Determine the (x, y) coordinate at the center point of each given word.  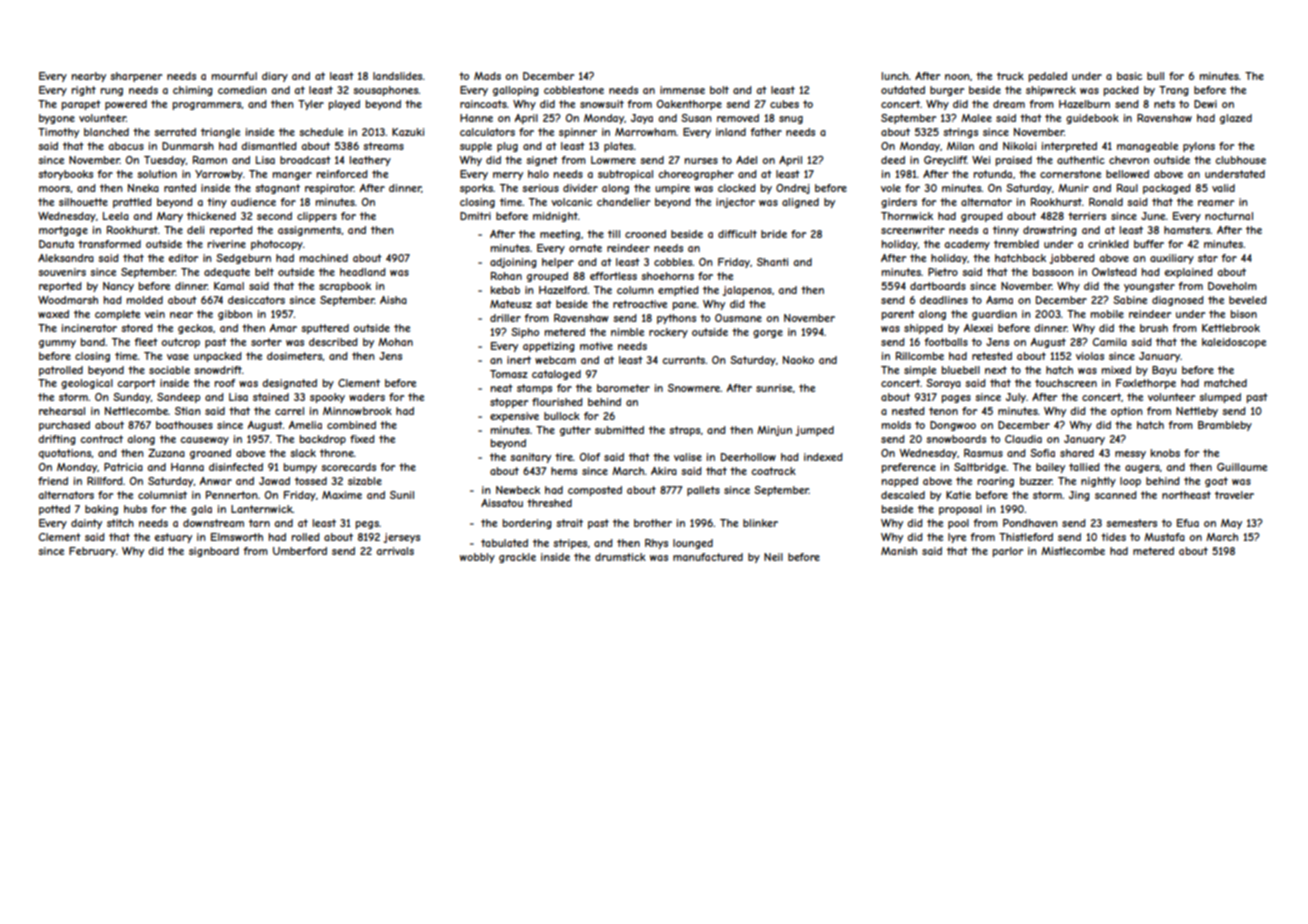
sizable (365, 481)
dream (1009, 104)
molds (896, 425)
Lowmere (613, 160)
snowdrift (218, 370)
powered (126, 105)
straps (684, 431)
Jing (1079, 496)
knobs (1165, 453)
